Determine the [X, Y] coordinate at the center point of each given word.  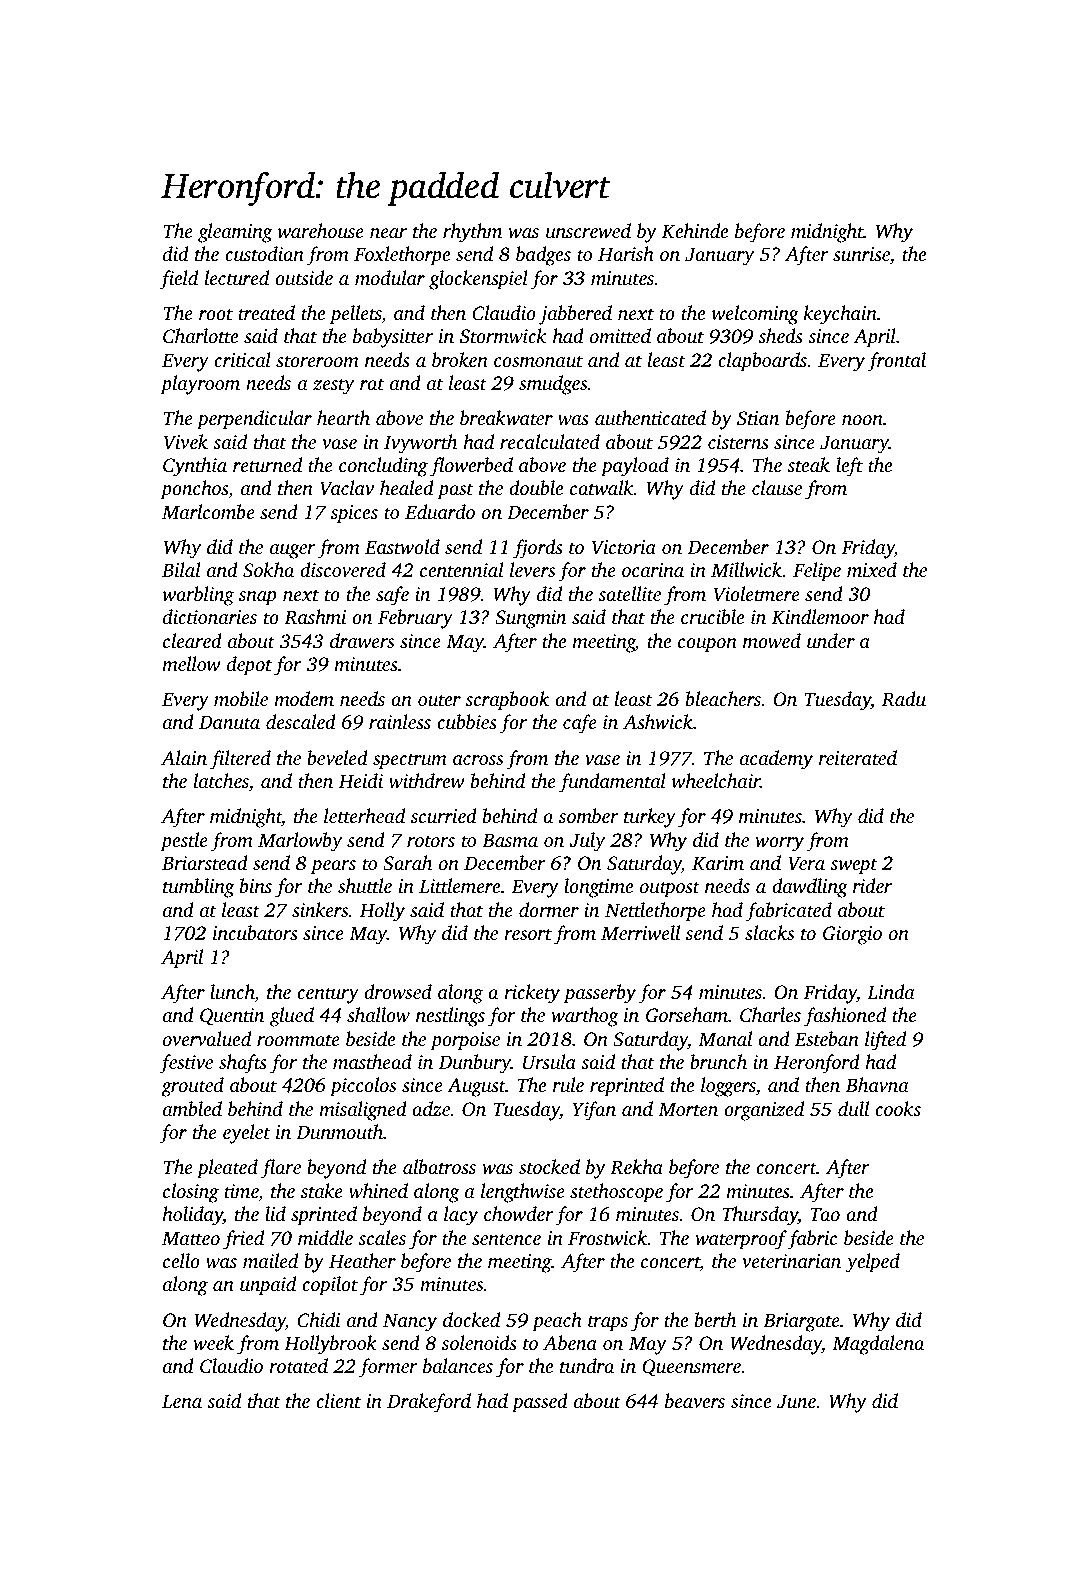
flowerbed [471, 467]
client [338, 1400]
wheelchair [716, 781]
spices [354, 514]
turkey [650, 818]
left [849, 467]
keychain [840, 315]
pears [333, 867]
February [415, 619]
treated [266, 312]
